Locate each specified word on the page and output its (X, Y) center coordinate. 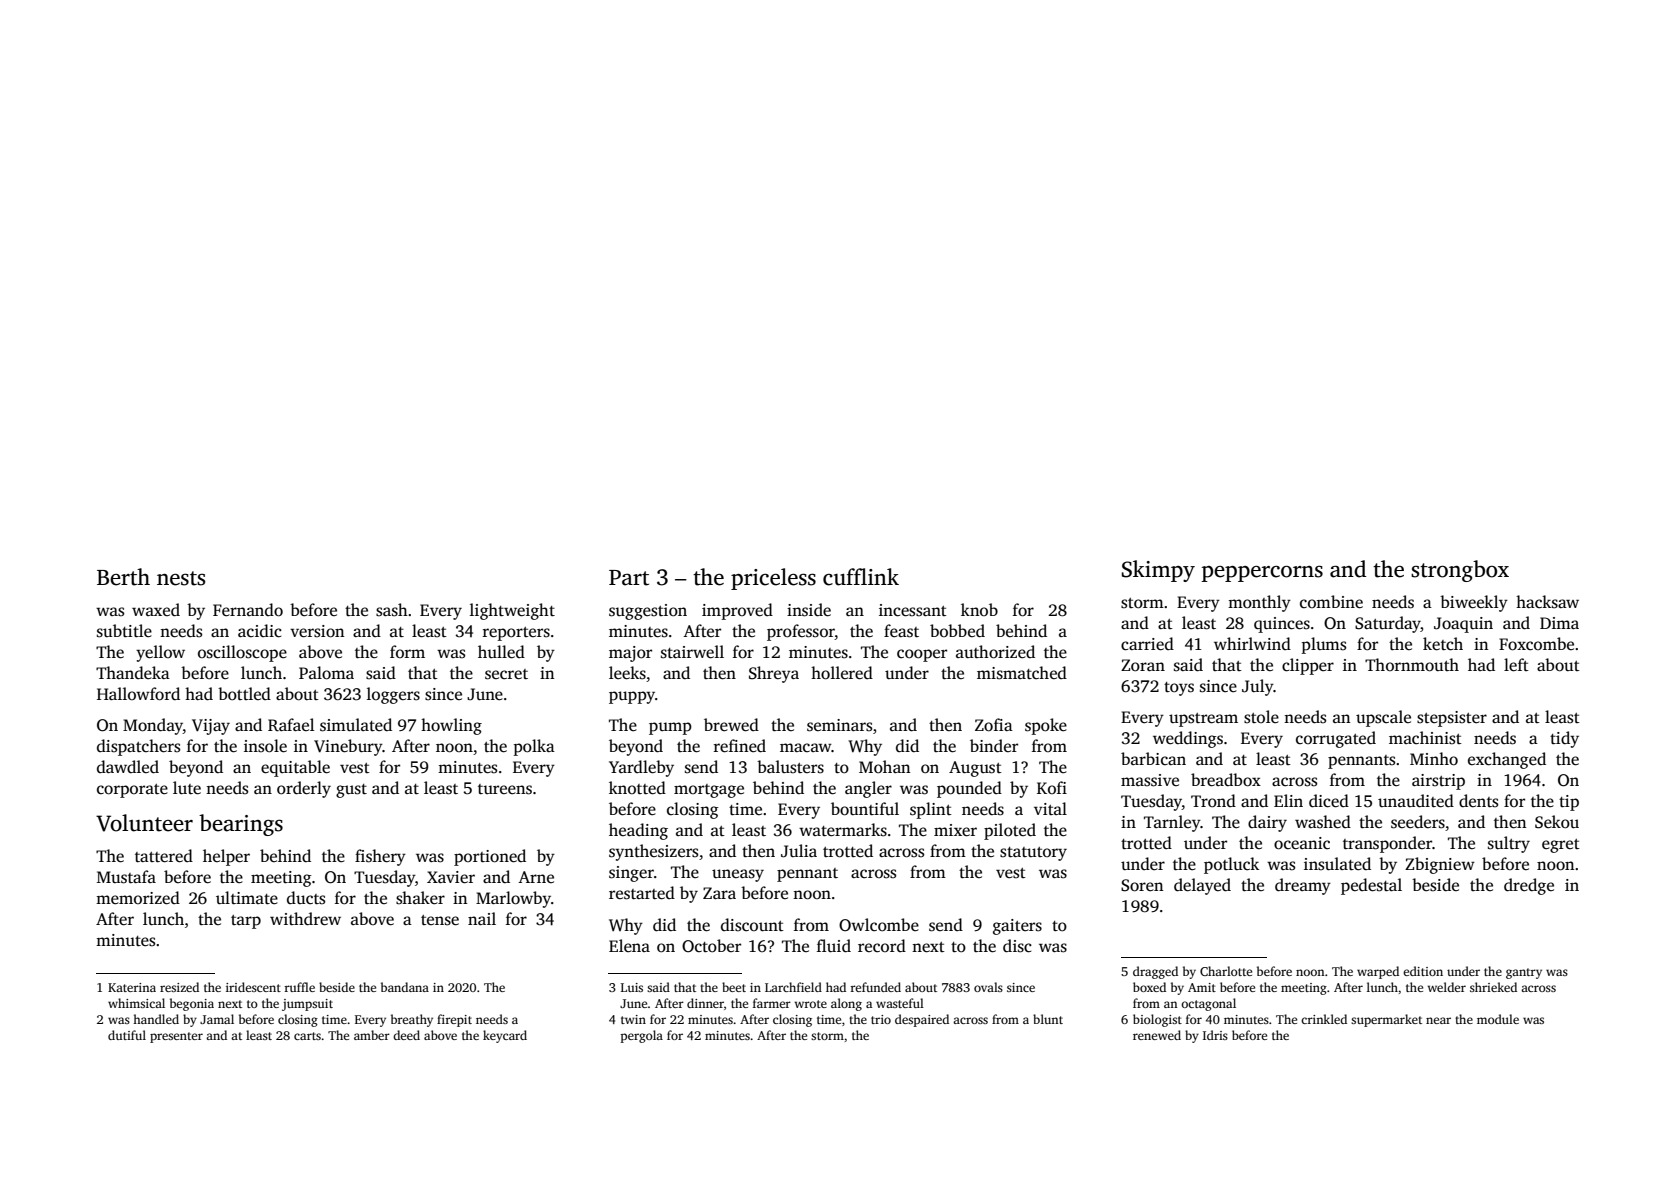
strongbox (1460, 571)
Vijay (211, 727)
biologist (1157, 1020)
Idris (1215, 1035)
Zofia (994, 725)
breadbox (1226, 780)
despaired (922, 1020)
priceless (773, 579)
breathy (412, 1020)
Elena (629, 946)
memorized (138, 898)
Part (629, 578)
